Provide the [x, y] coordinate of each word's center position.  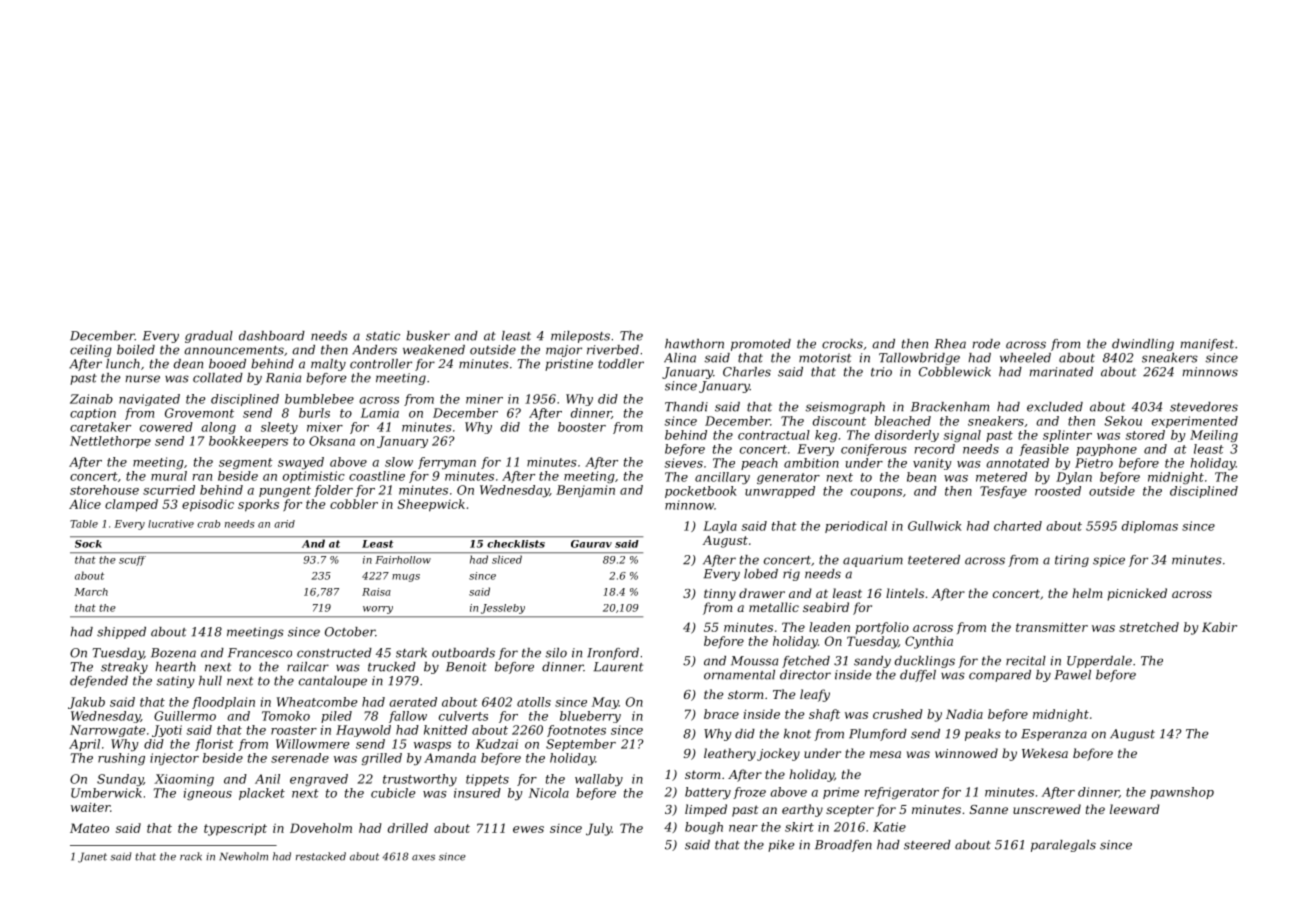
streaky [124, 668]
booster [582, 427]
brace [721, 714]
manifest [1207, 345]
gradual [209, 337]
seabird [826, 607]
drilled [408, 828]
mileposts [580, 337]
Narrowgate [108, 731]
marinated [1061, 372]
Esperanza [1054, 735]
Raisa [376, 592]
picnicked [1137, 594]
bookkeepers [248, 442]
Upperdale [1099, 662]
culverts [463, 716]
